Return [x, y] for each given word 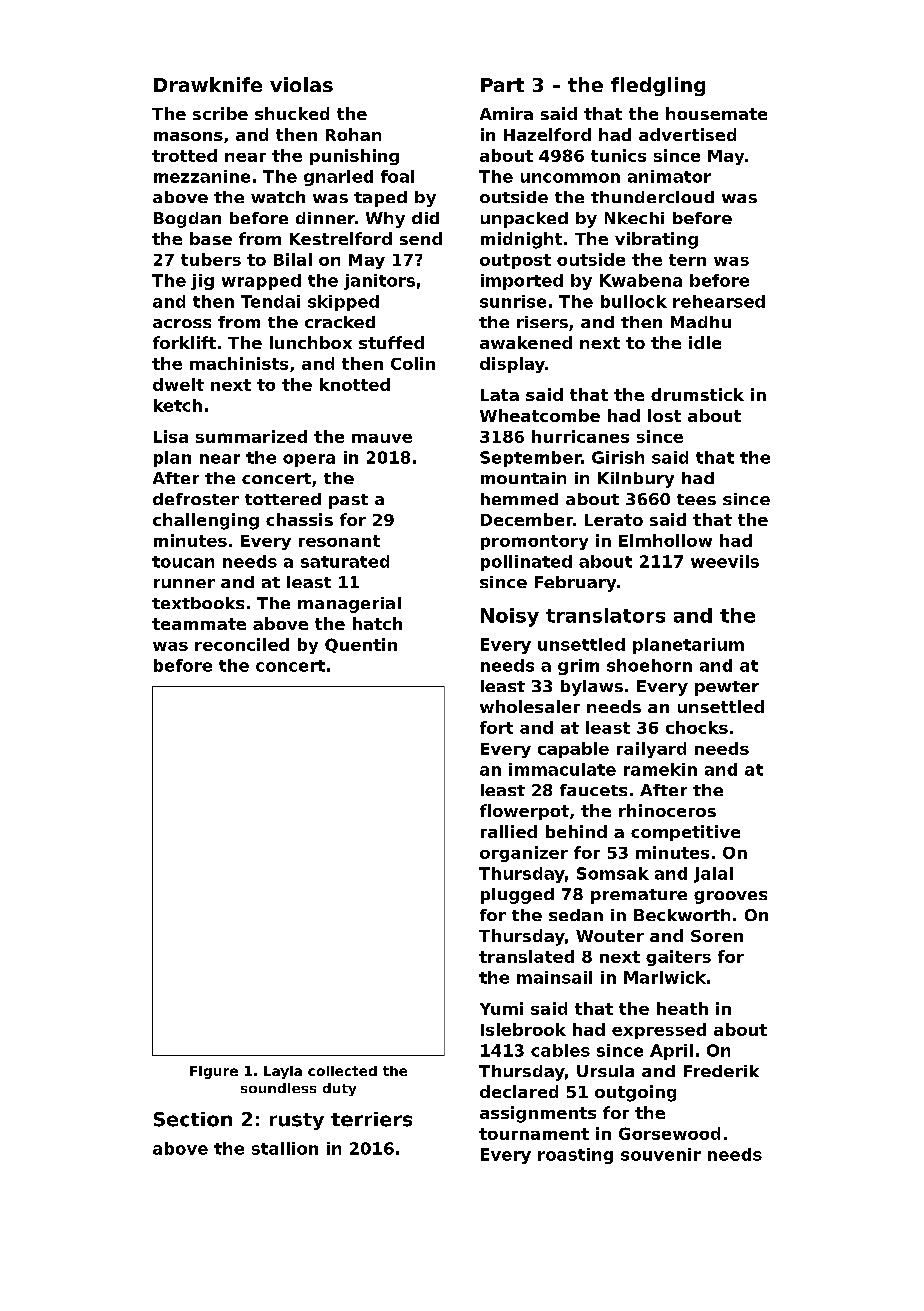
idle [705, 342]
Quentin [361, 645]
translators [605, 615]
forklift [184, 342]
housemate [716, 113]
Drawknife [208, 84]
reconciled [242, 644]
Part [502, 85]
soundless [278, 1088]
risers [542, 322]
